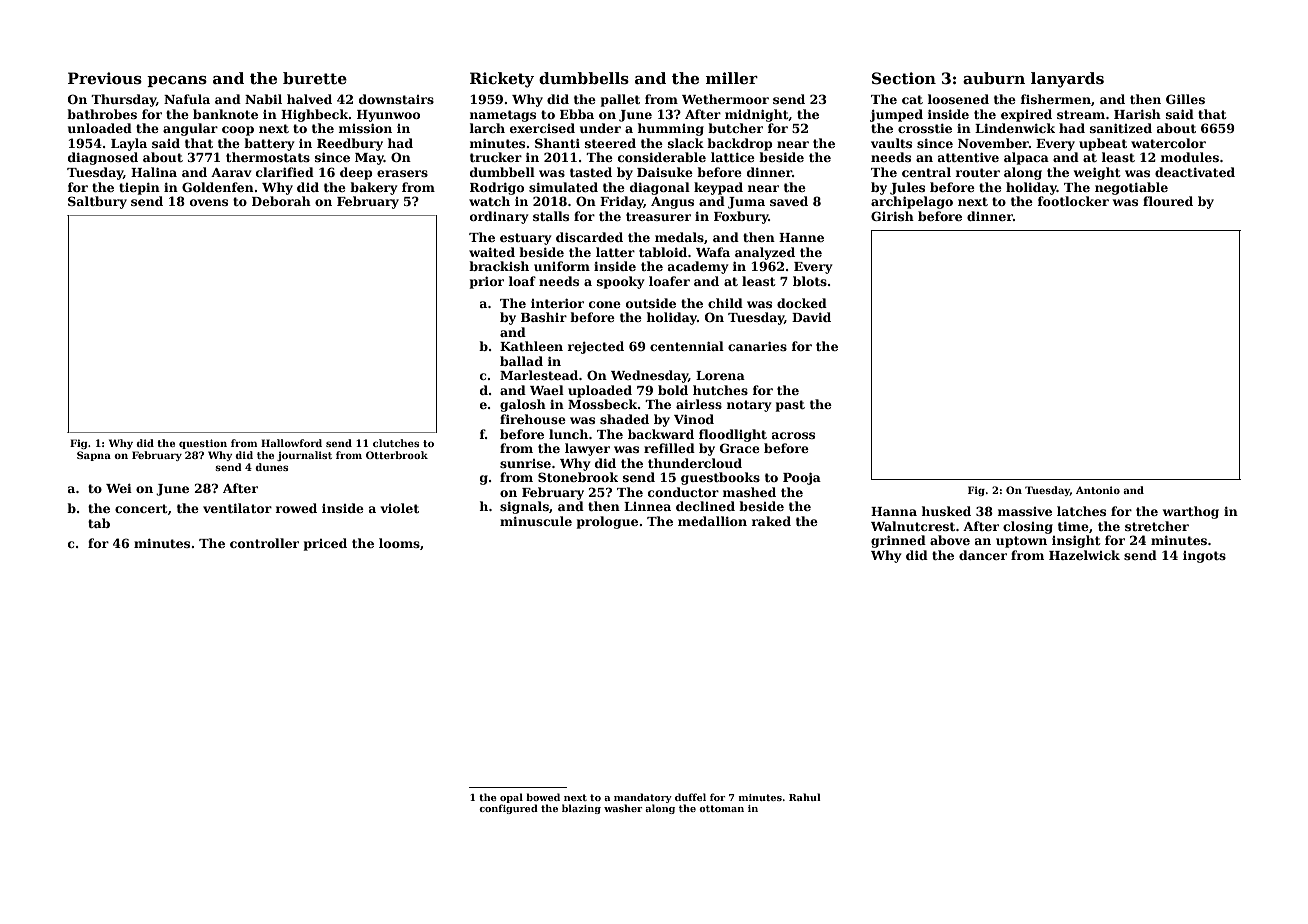 The width and height of the screenshot is (1308, 924). I want to click on ingots, so click(1204, 557).
